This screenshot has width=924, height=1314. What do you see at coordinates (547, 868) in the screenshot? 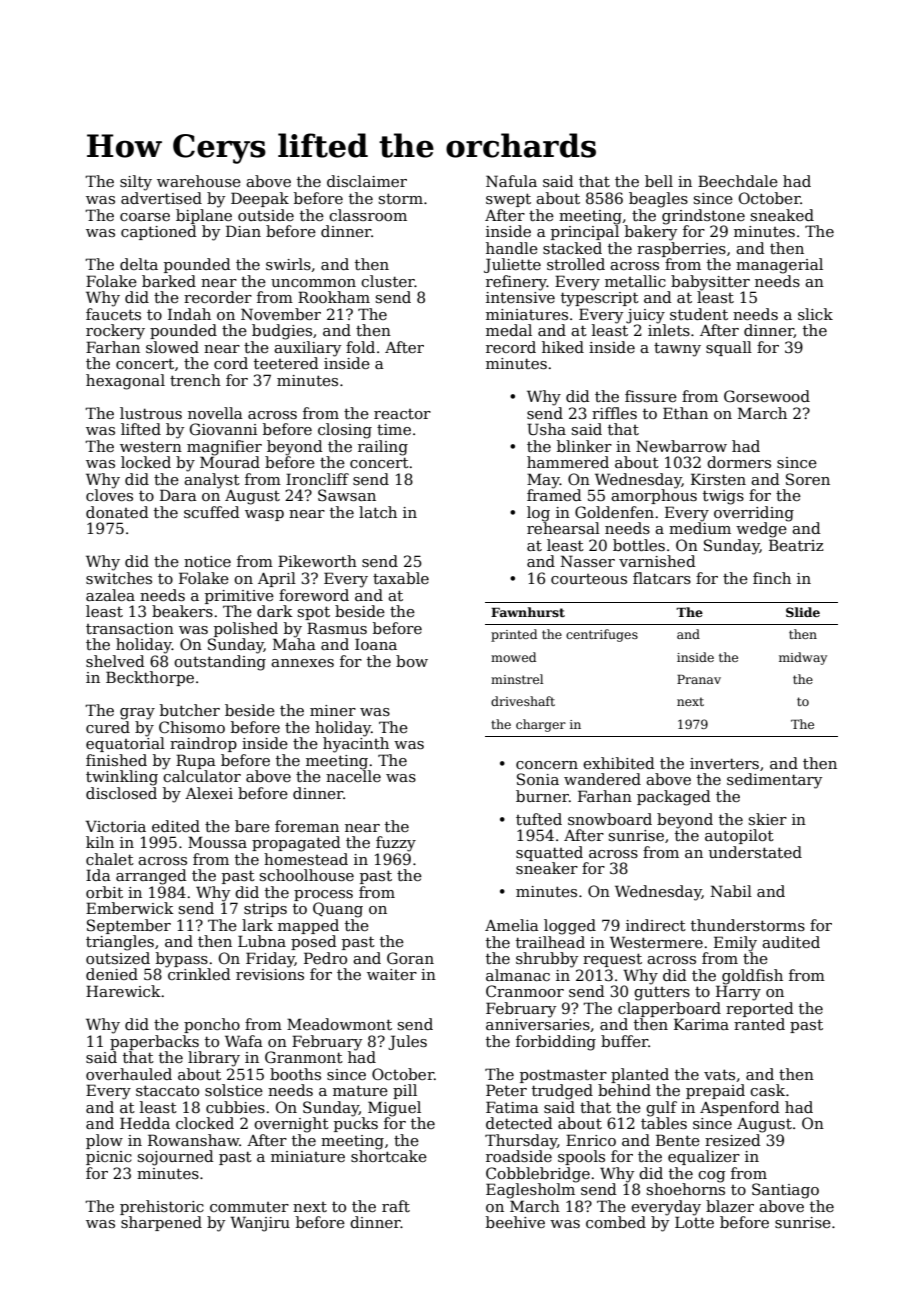
I see `sneaker` at bounding box center [547, 868].
